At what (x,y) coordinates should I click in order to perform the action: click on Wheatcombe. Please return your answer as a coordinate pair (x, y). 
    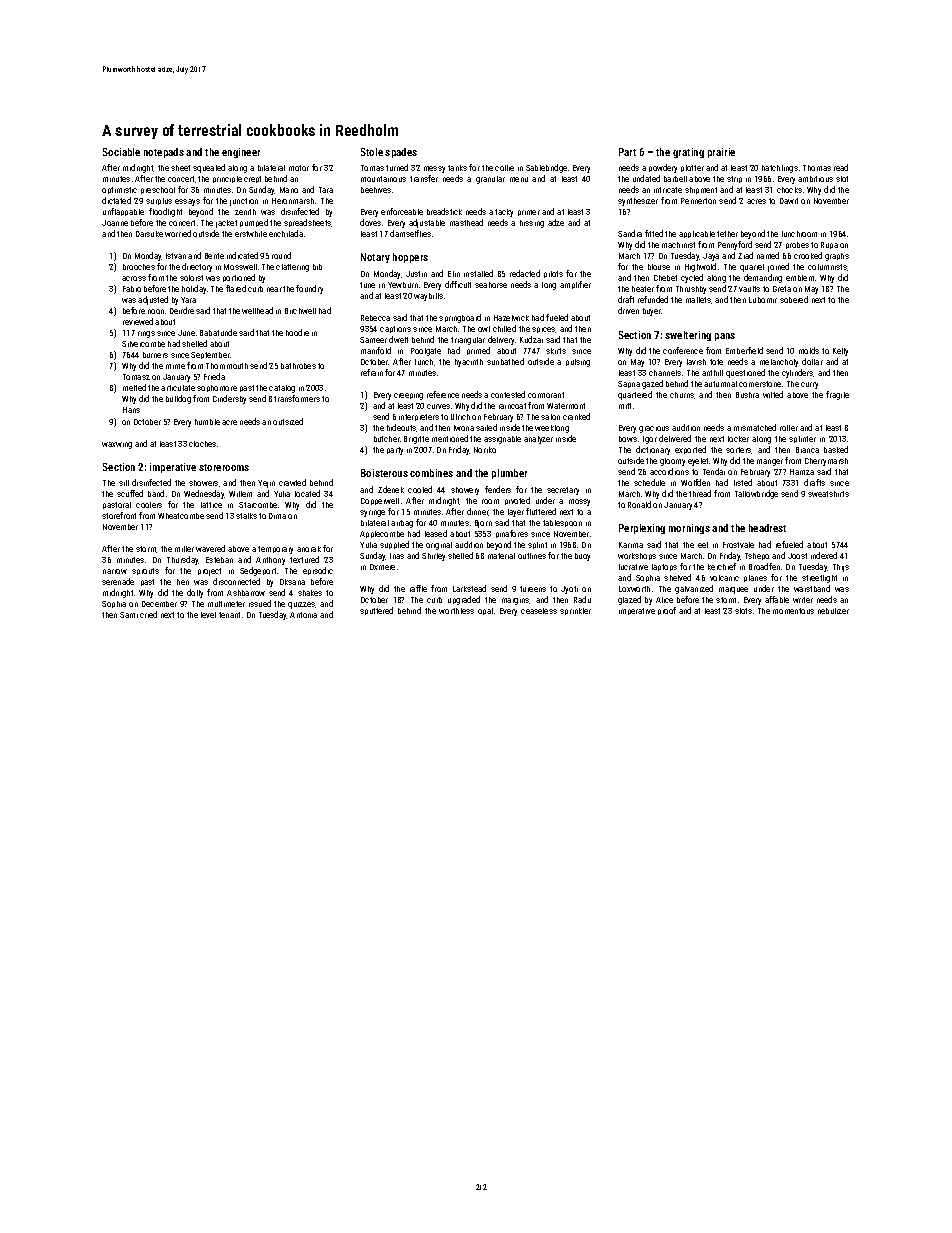
    Looking at the image, I should click on (181, 516).
